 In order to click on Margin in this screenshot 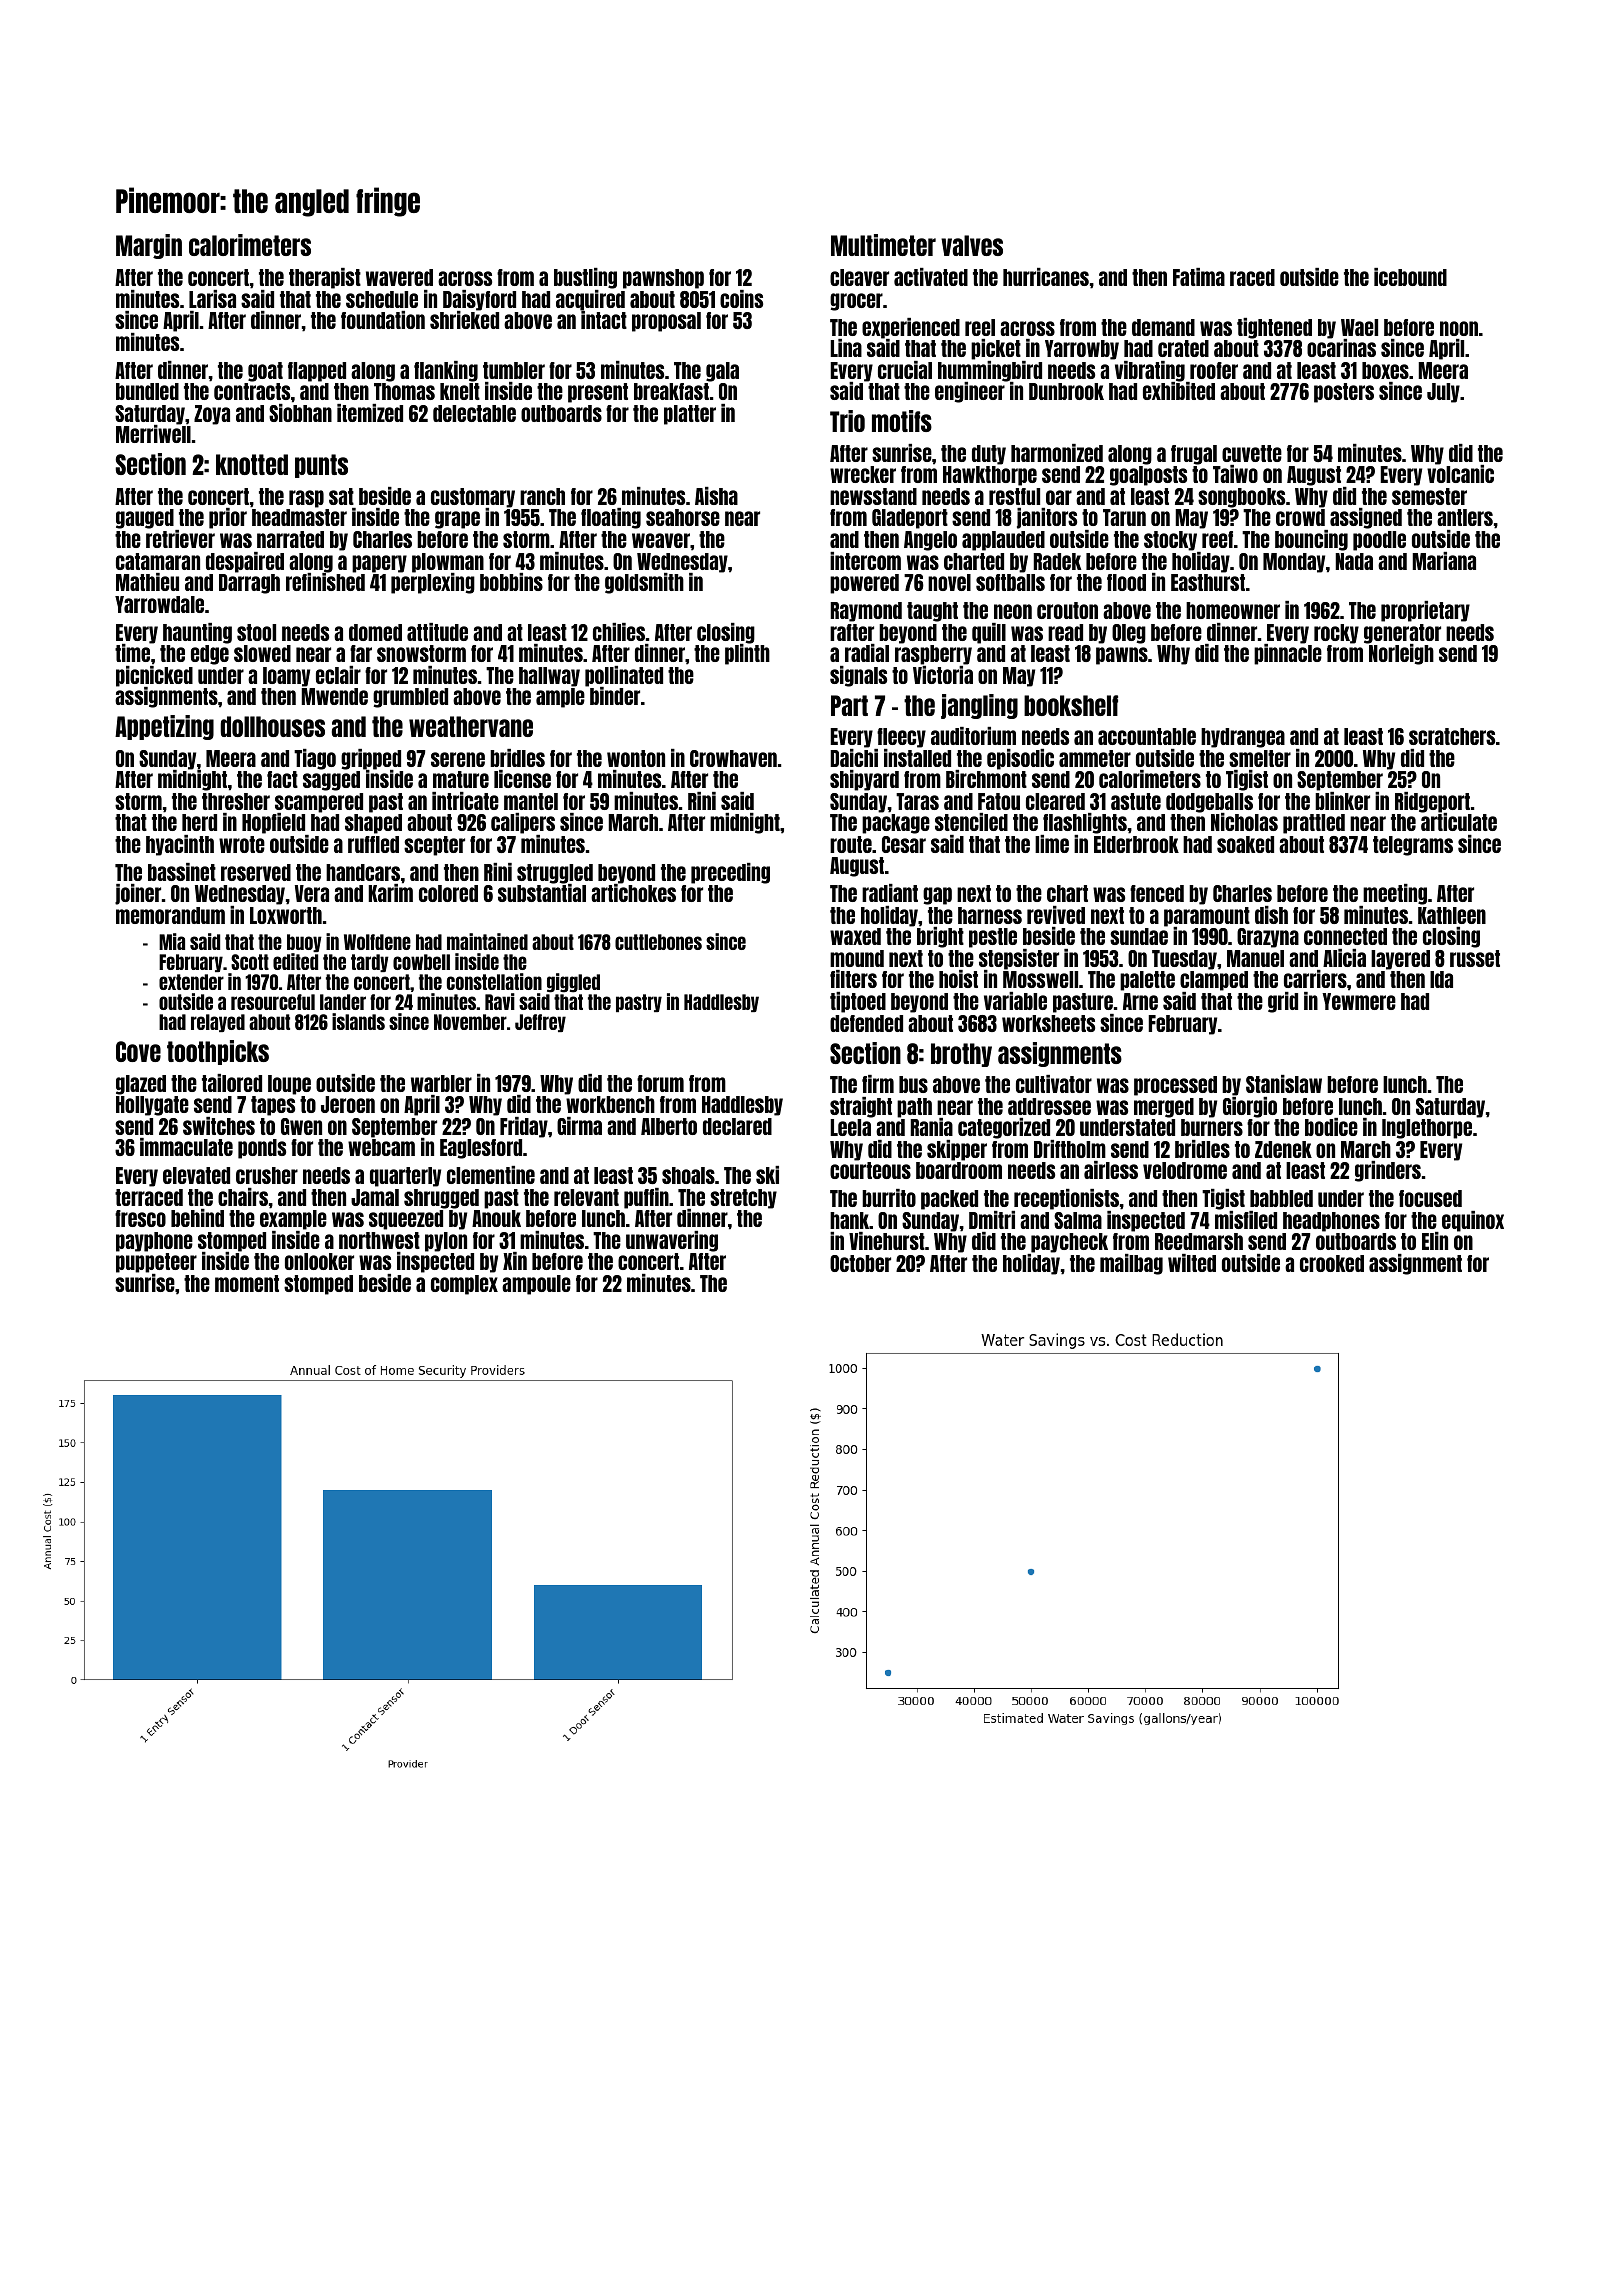, I will do `click(149, 246)`.
